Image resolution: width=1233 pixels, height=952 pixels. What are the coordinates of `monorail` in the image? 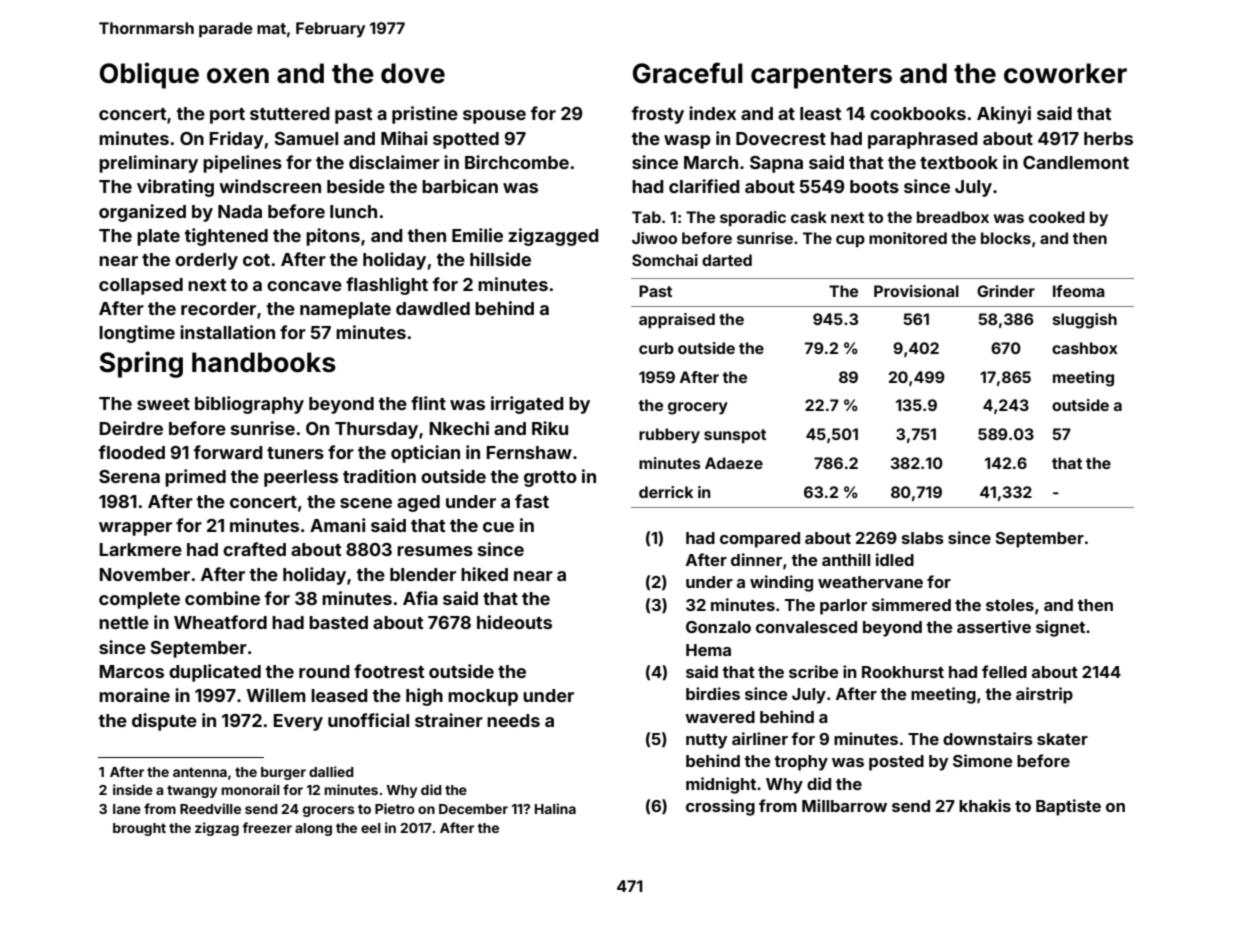 It's located at (251, 789).
